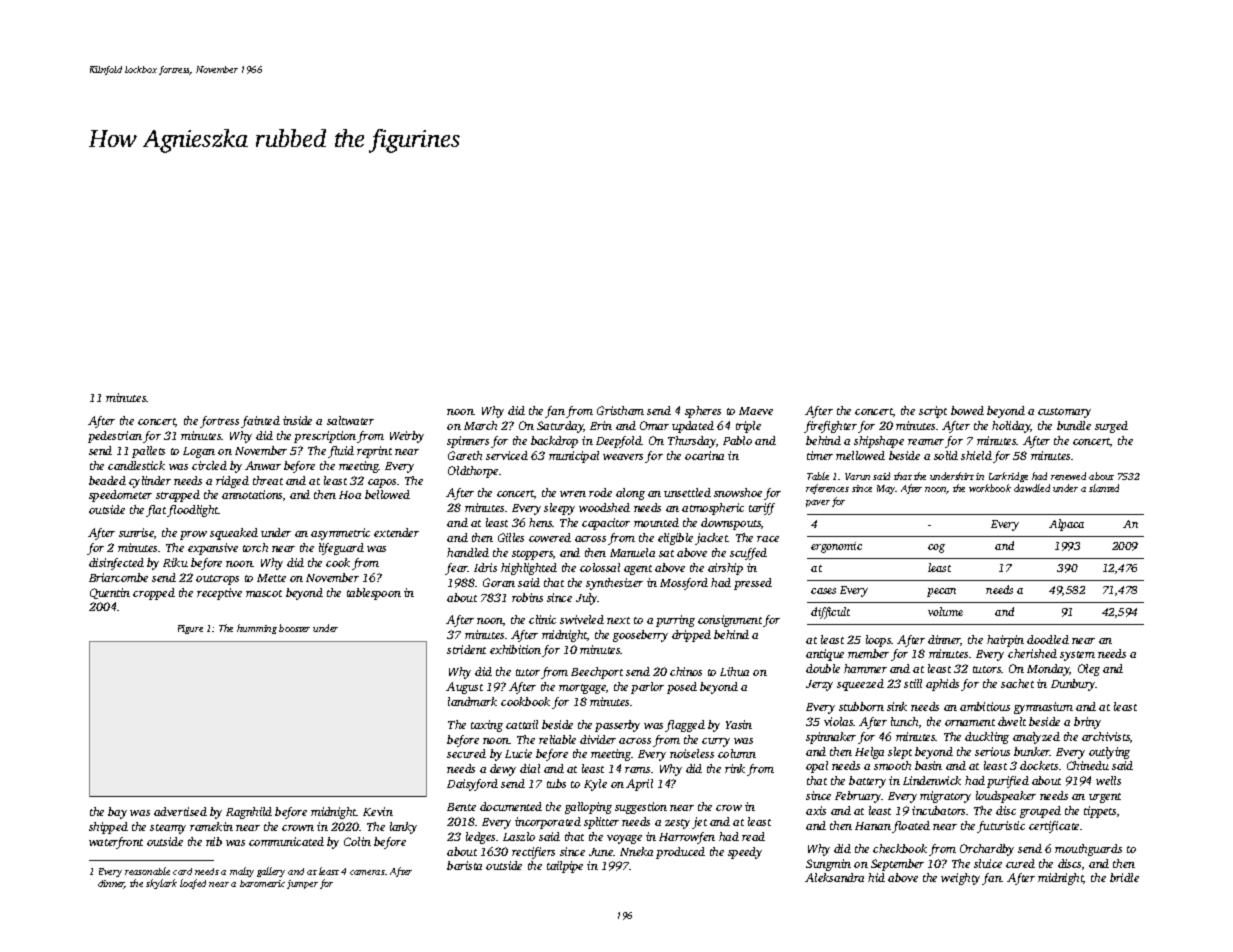 The width and height of the image is (1233, 952). What do you see at coordinates (252, 494) in the image?
I see `annotations` at bounding box center [252, 494].
